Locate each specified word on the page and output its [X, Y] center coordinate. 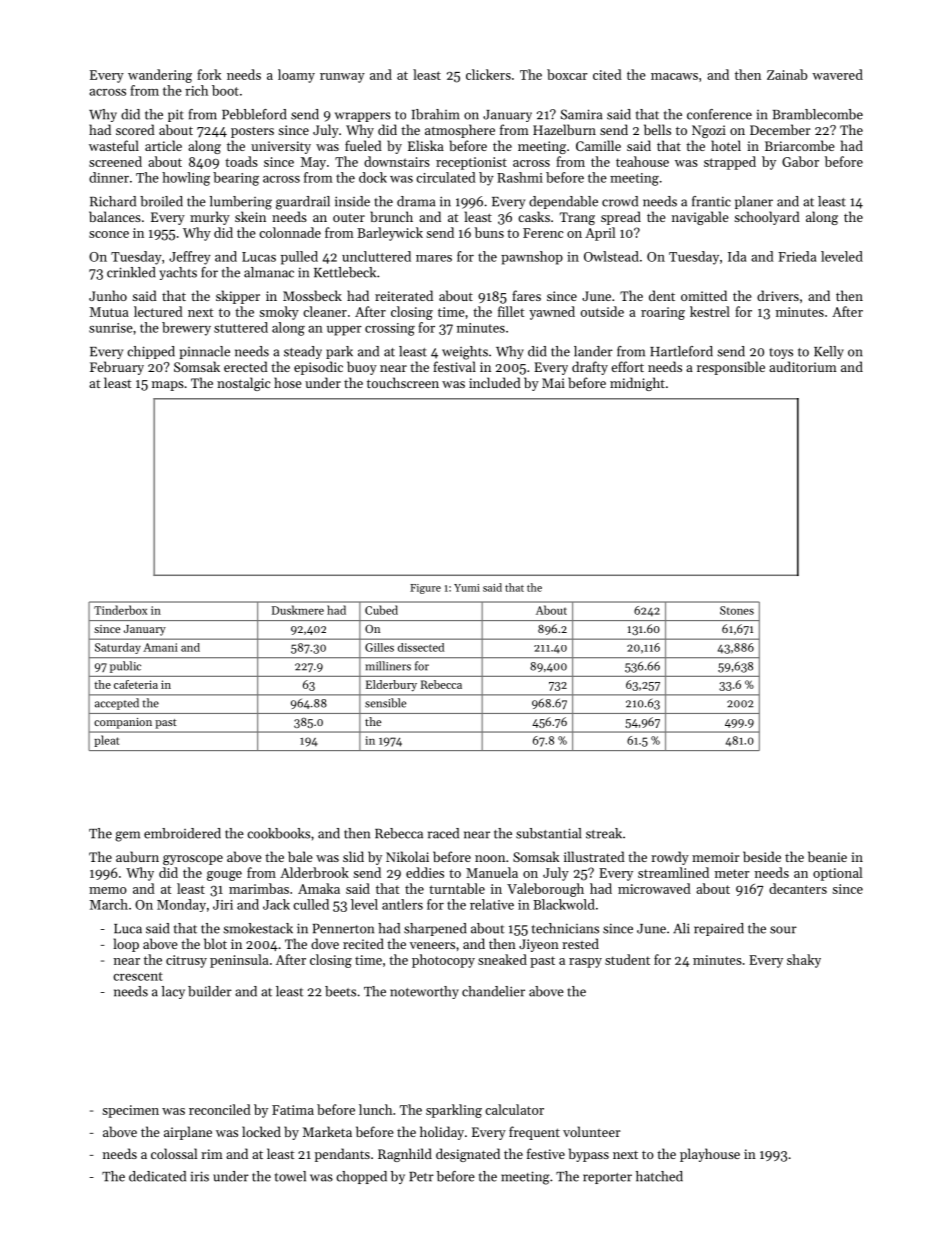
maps [168, 386]
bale [300, 856]
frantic [711, 201]
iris [200, 1176]
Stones [737, 610]
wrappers [363, 117]
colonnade [290, 232]
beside [762, 856]
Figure [425, 589]
